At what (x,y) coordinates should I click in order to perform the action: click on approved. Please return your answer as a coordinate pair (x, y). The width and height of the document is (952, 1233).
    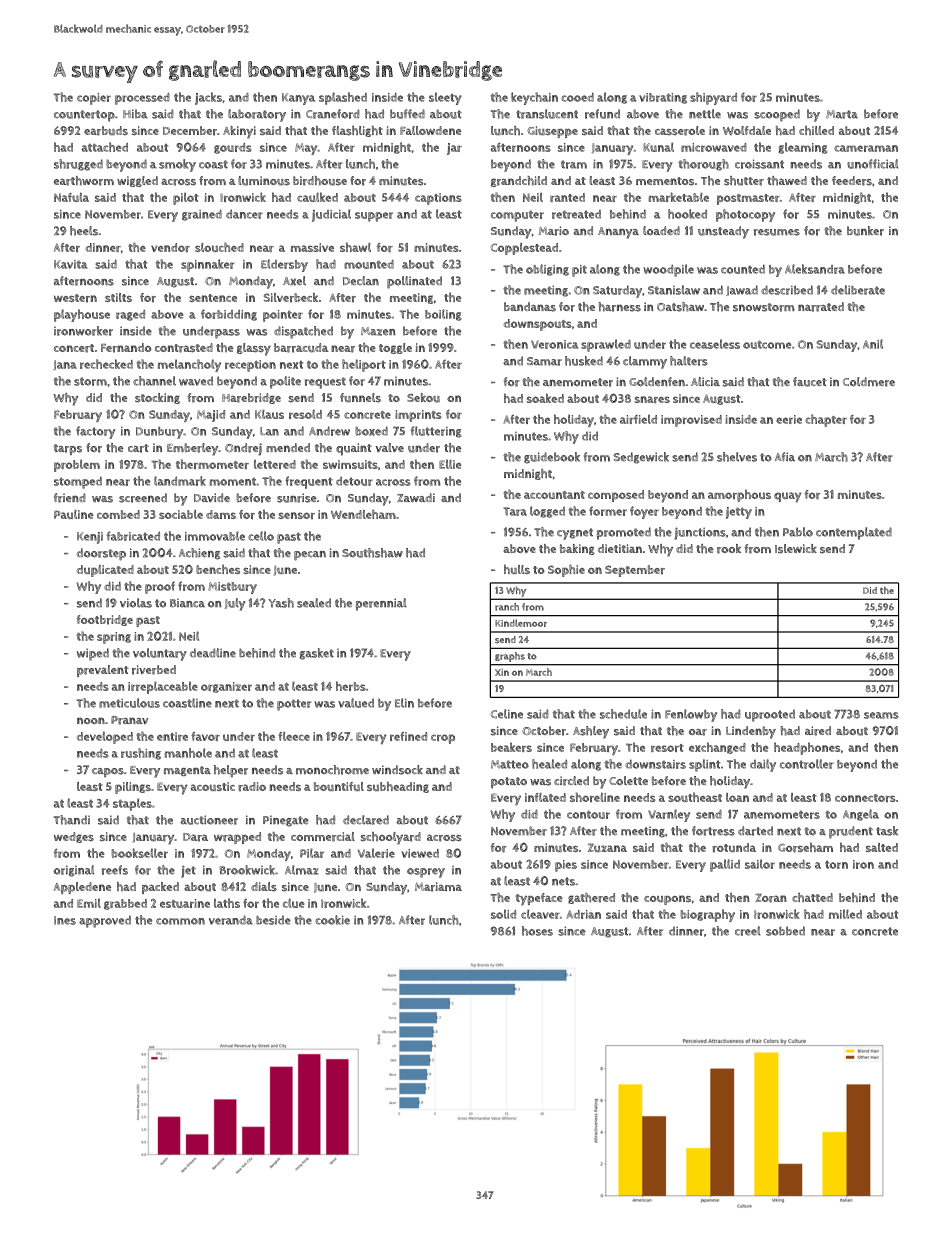
    Looking at the image, I should click on (105, 922).
